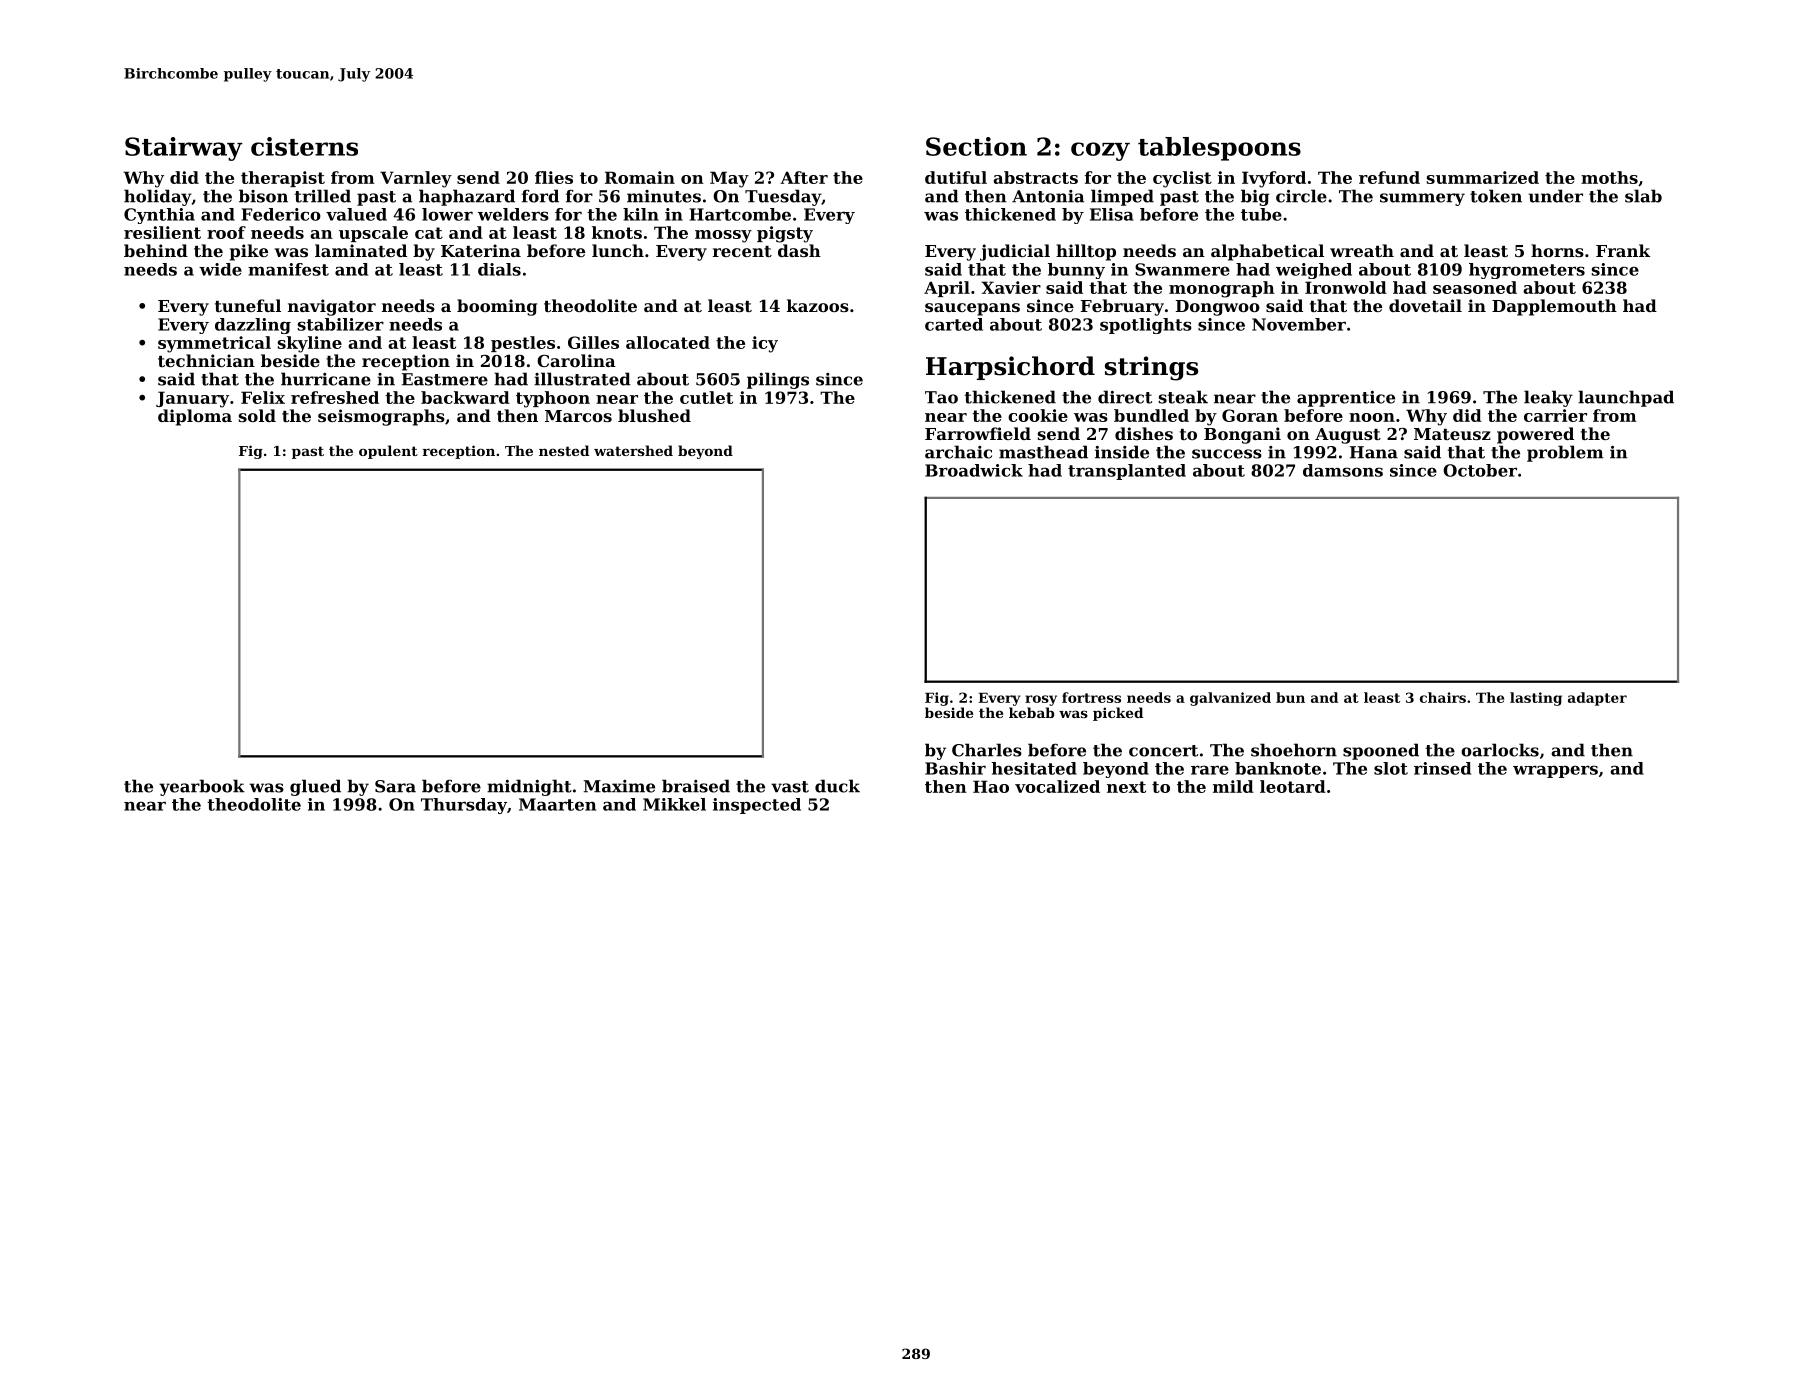 This screenshot has width=1803, height=1393. I want to click on leotard, so click(1293, 786).
